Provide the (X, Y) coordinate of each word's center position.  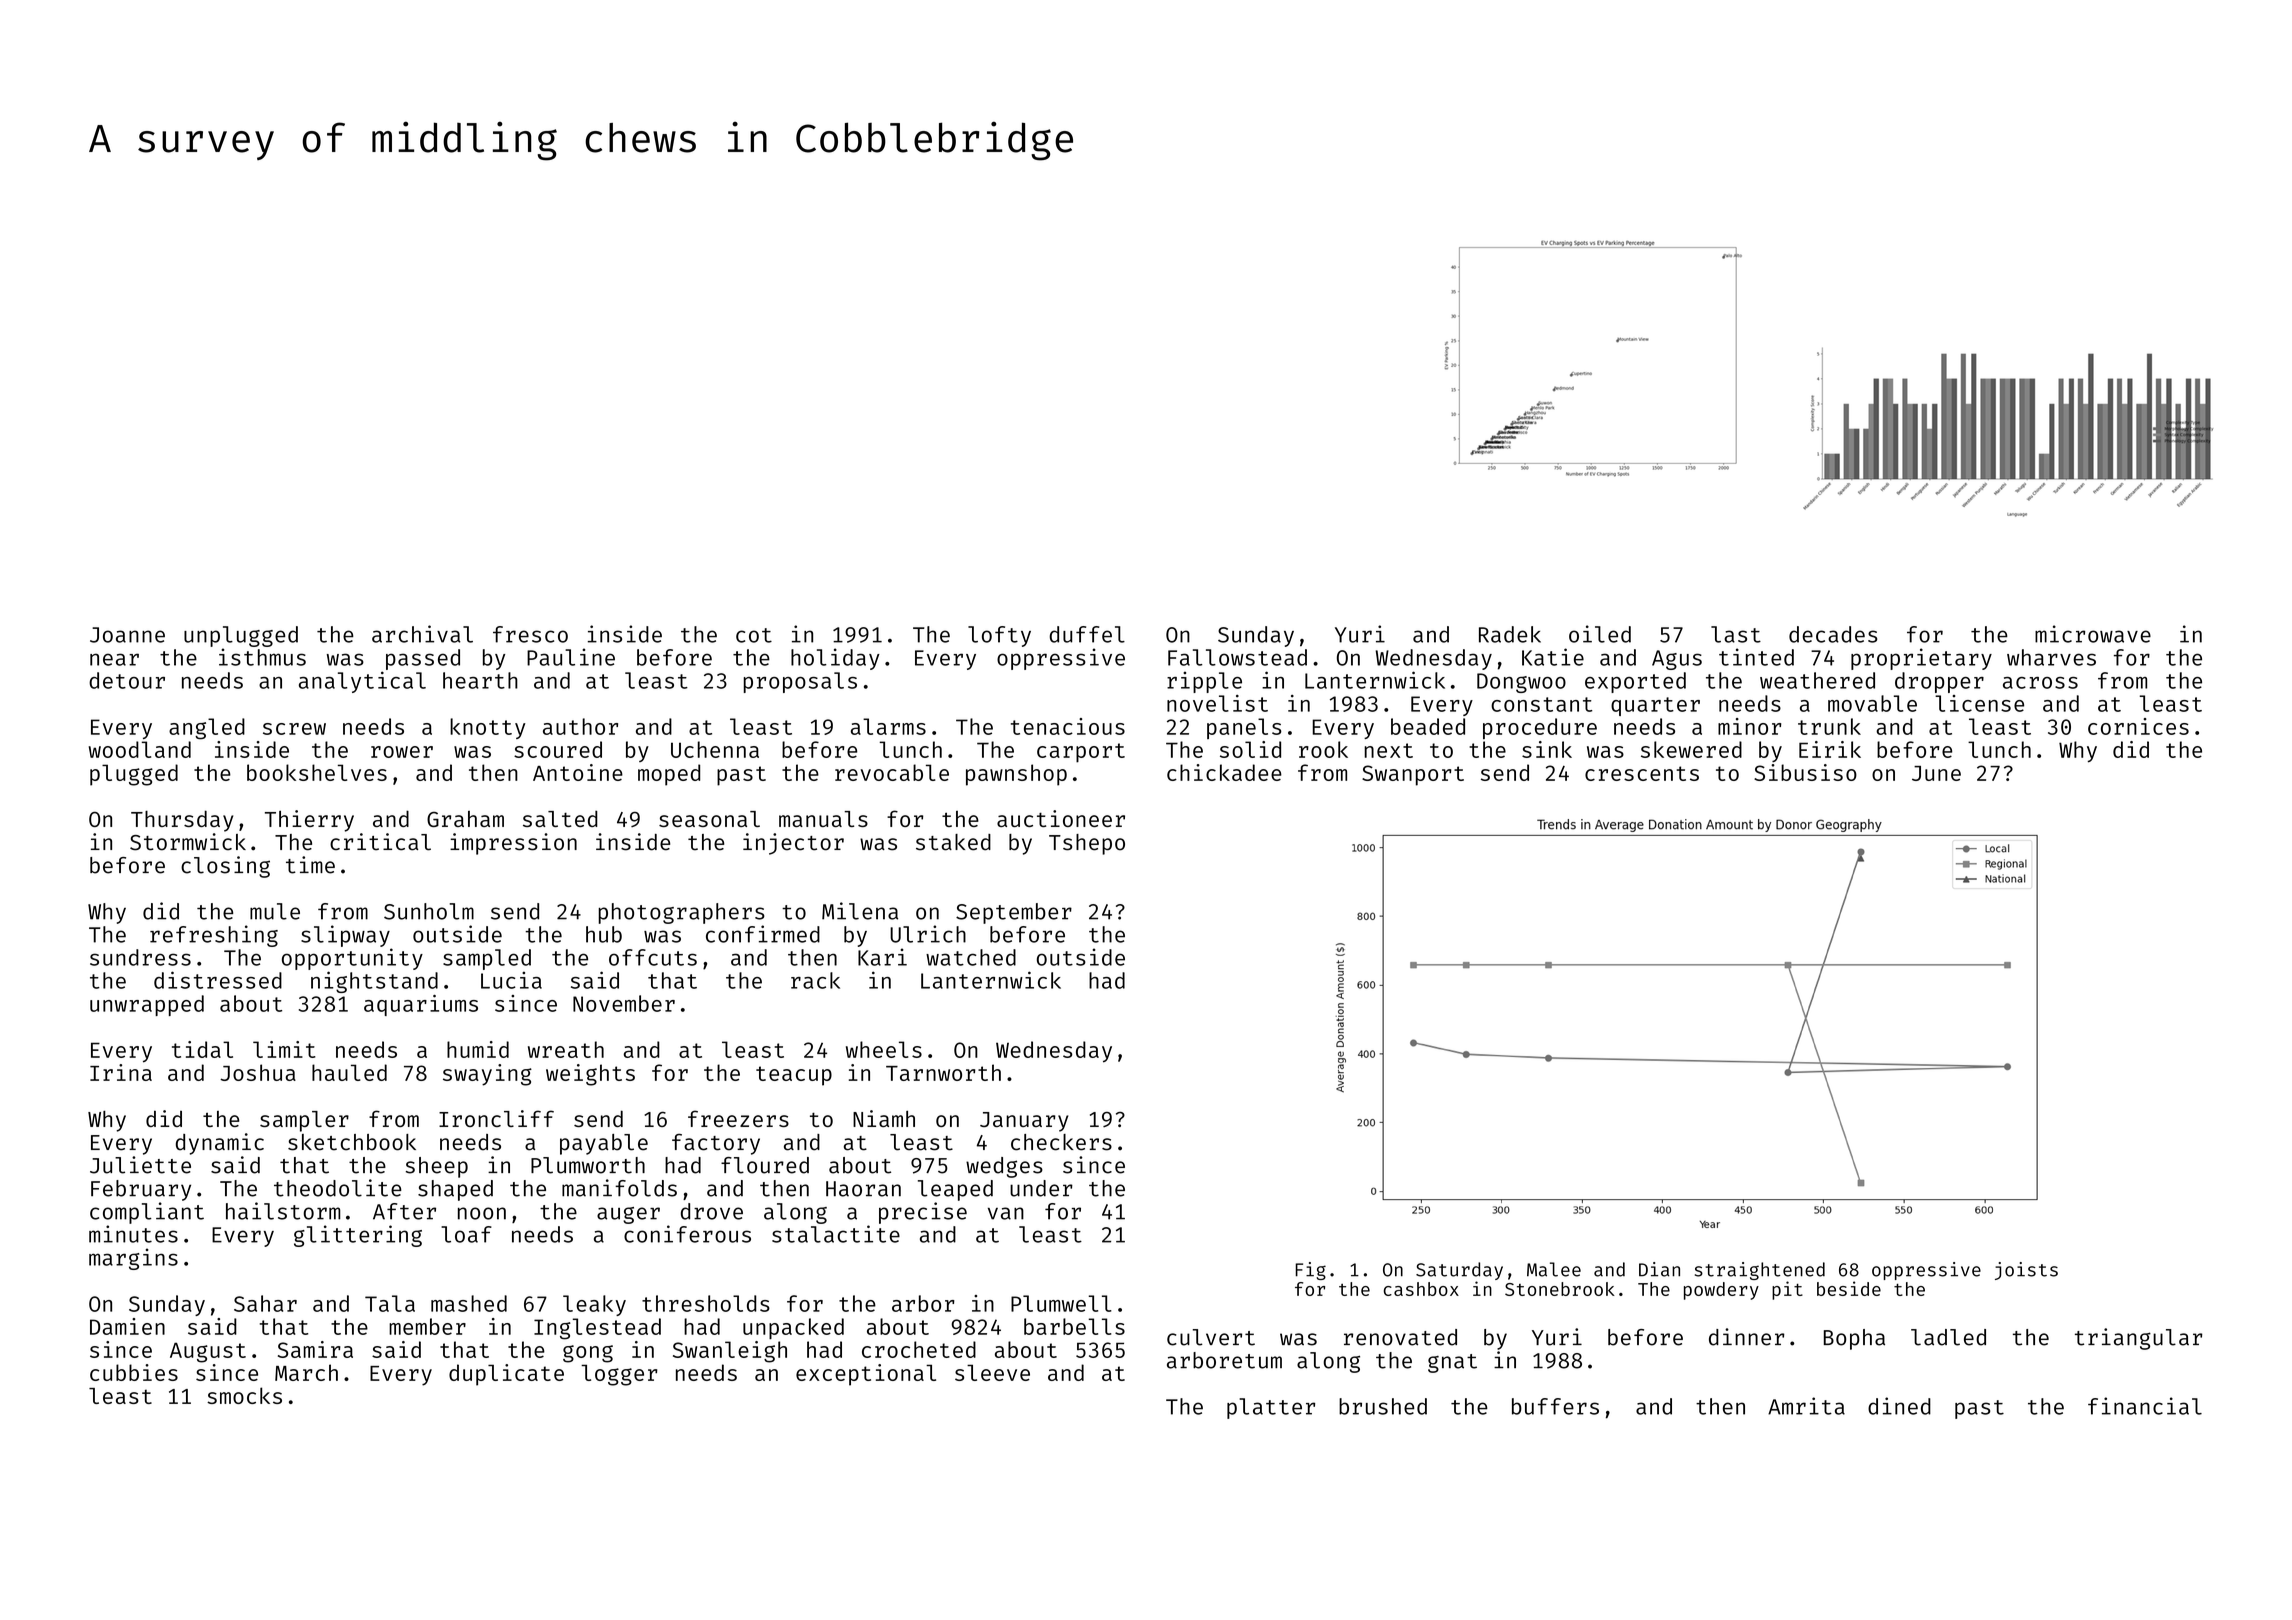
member (427, 1326)
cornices (2138, 726)
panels (1244, 728)
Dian (1659, 1269)
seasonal (709, 819)
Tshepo (1087, 844)
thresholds (706, 1303)
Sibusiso (1805, 772)
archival (422, 634)
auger (628, 1215)
